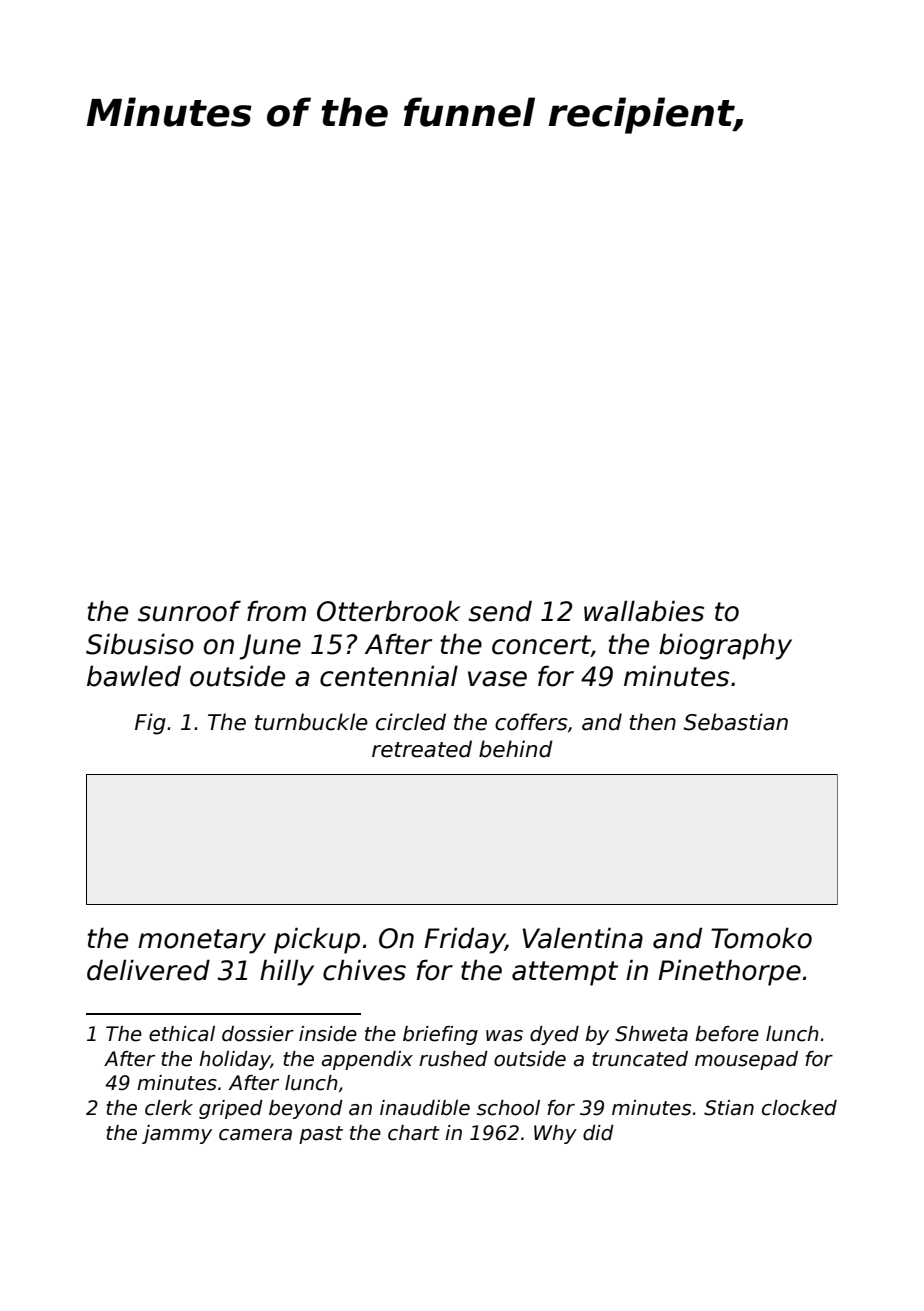 The height and width of the image is (1311, 924). Describe the element at coordinates (652, 722) in the image. I see `then` at that location.
